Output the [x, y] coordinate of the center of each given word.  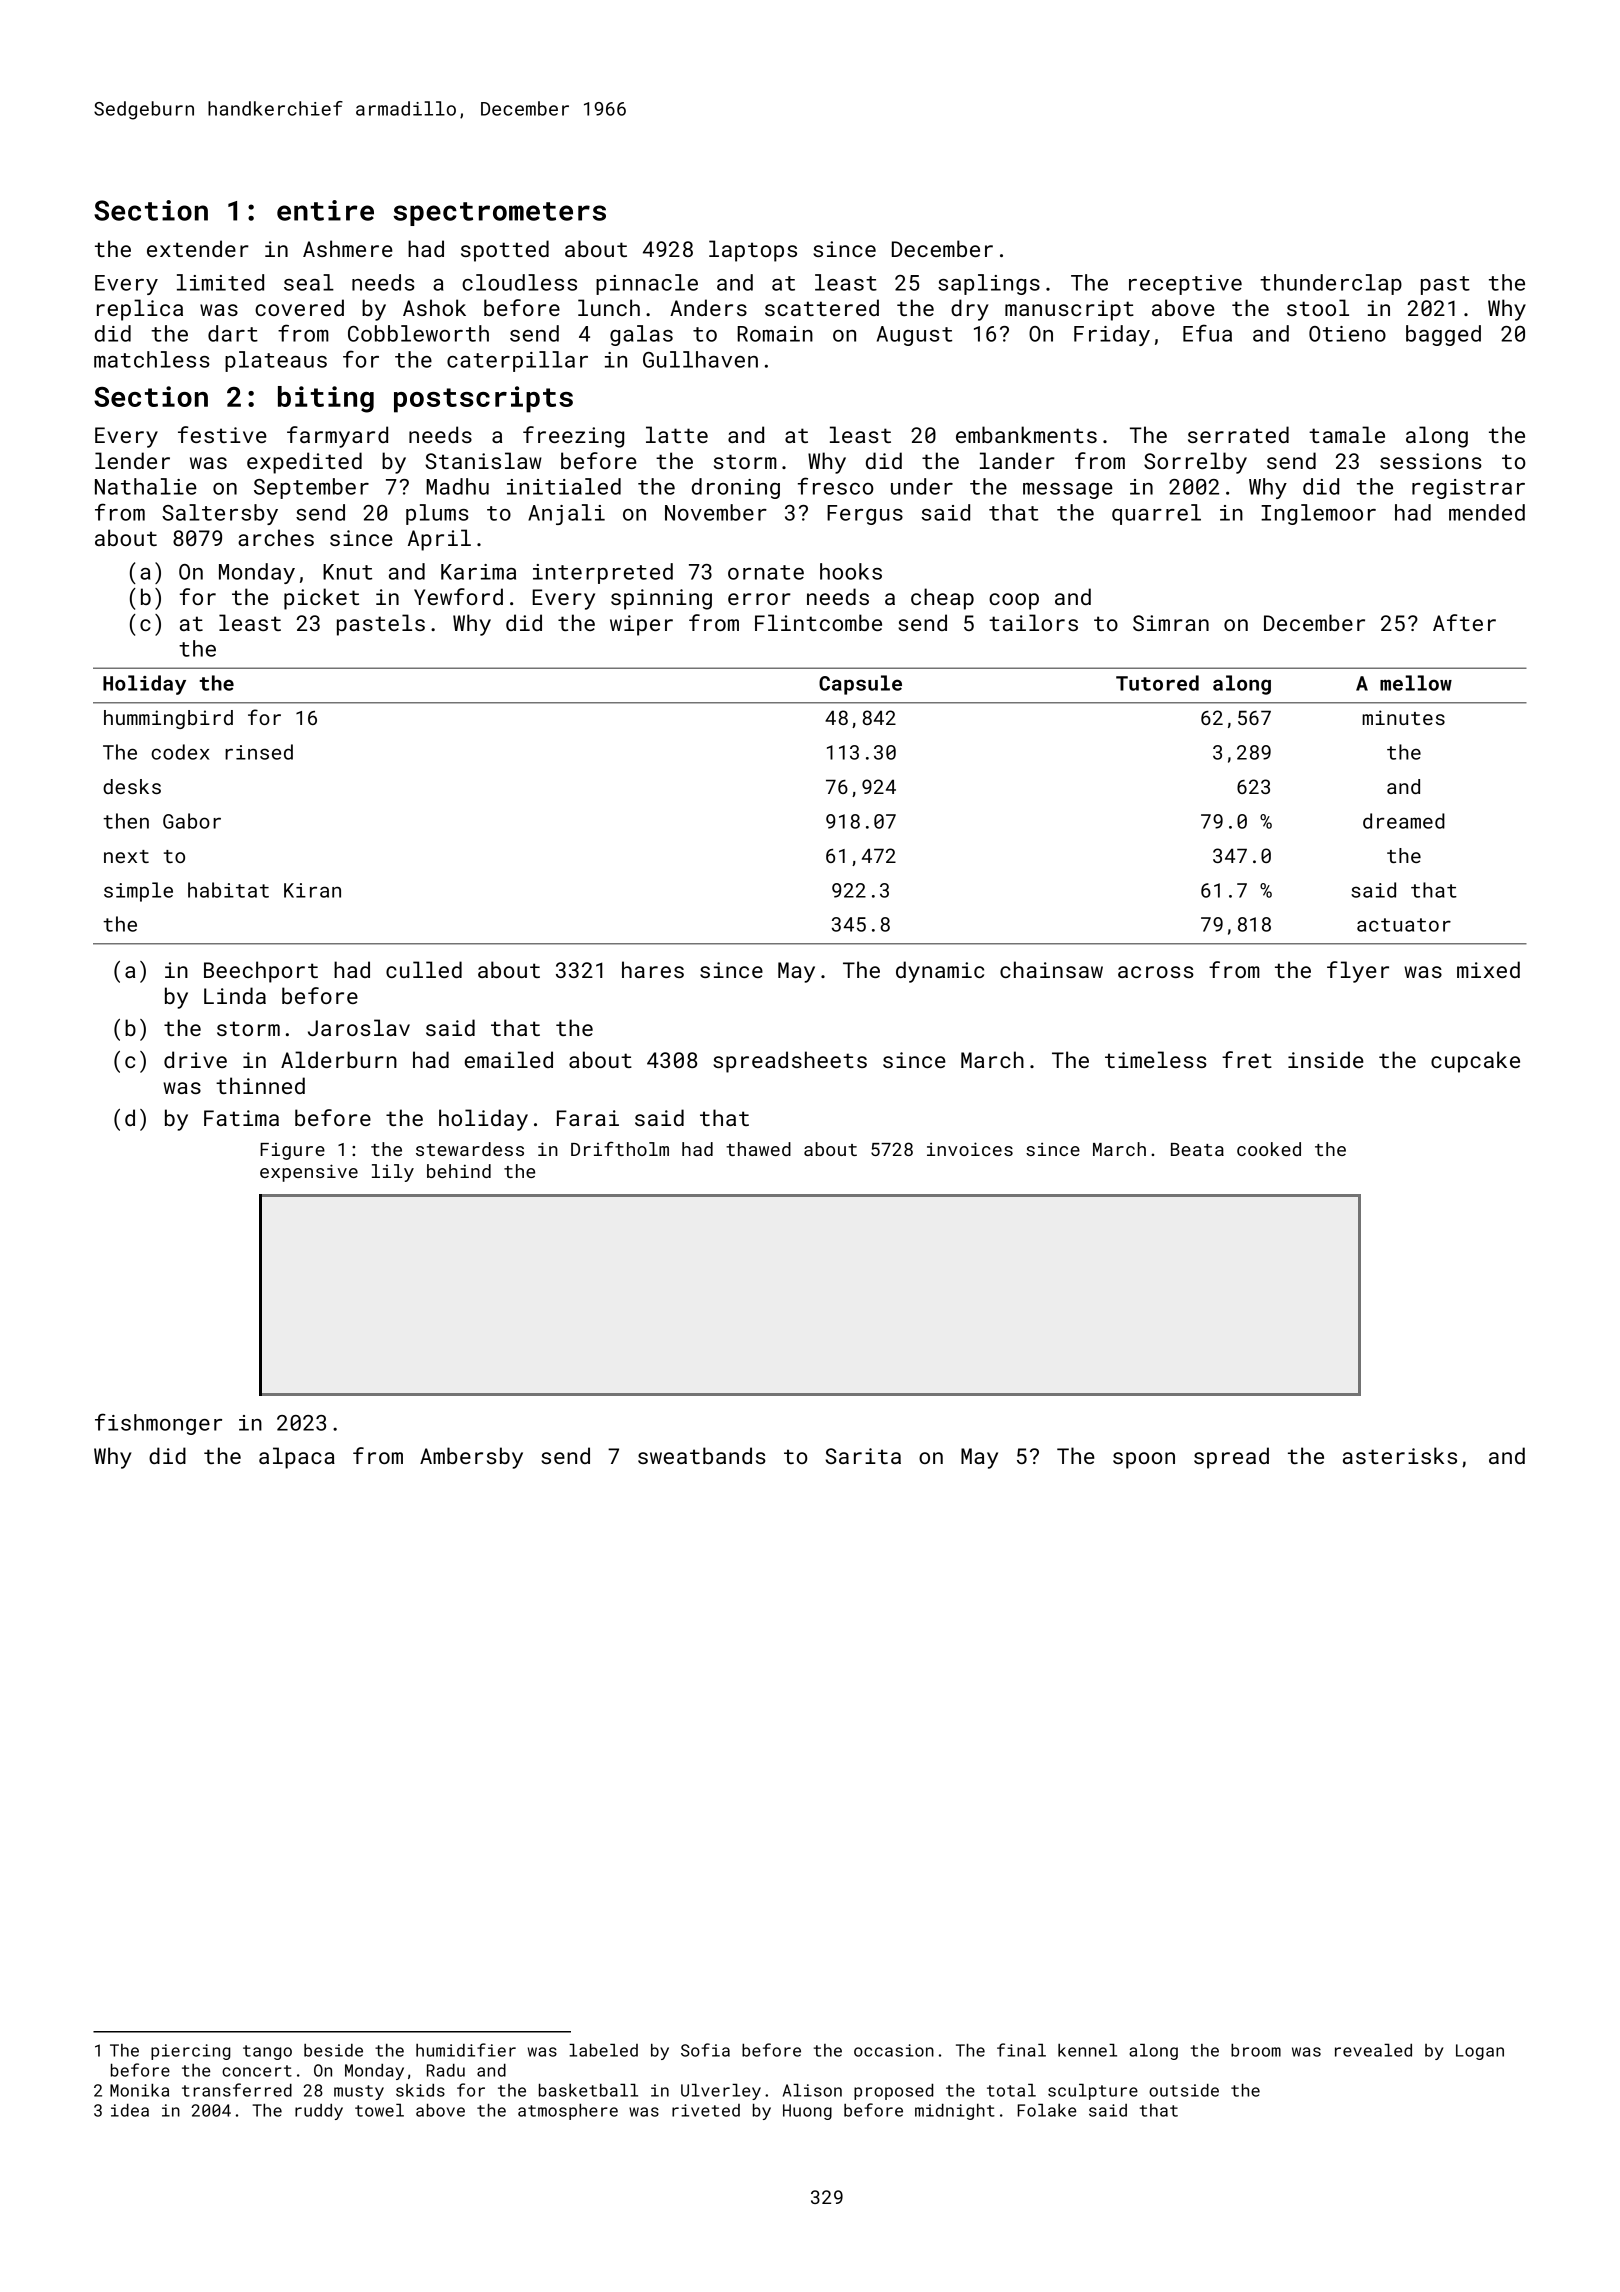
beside [333, 2050]
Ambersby [471, 1458]
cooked [1269, 1149]
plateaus [276, 361]
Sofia [705, 2050]
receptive [1185, 285]
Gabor [192, 821]
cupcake [1475, 1062]
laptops [753, 251]
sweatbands [702, 1455]
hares [653, 969]
